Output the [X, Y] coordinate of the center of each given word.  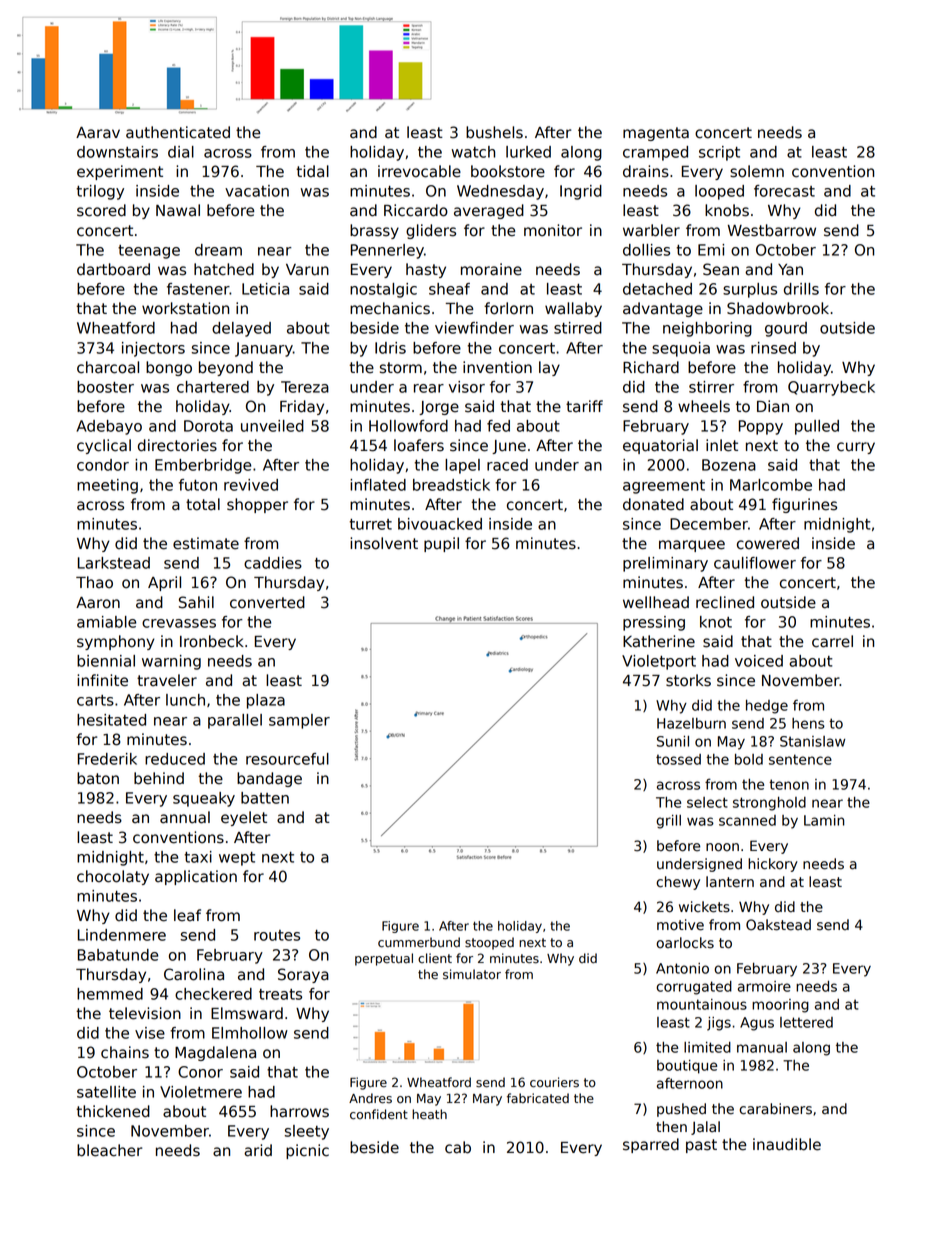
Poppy [761, 427]
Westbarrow [772, 230]
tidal [312, 171]
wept [237, 859]
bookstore [508, 171]
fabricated [538, 1098]
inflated [378, 485]
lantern [730, 882]
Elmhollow [250, 1033]
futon [198, 485]
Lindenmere [122, 935]
